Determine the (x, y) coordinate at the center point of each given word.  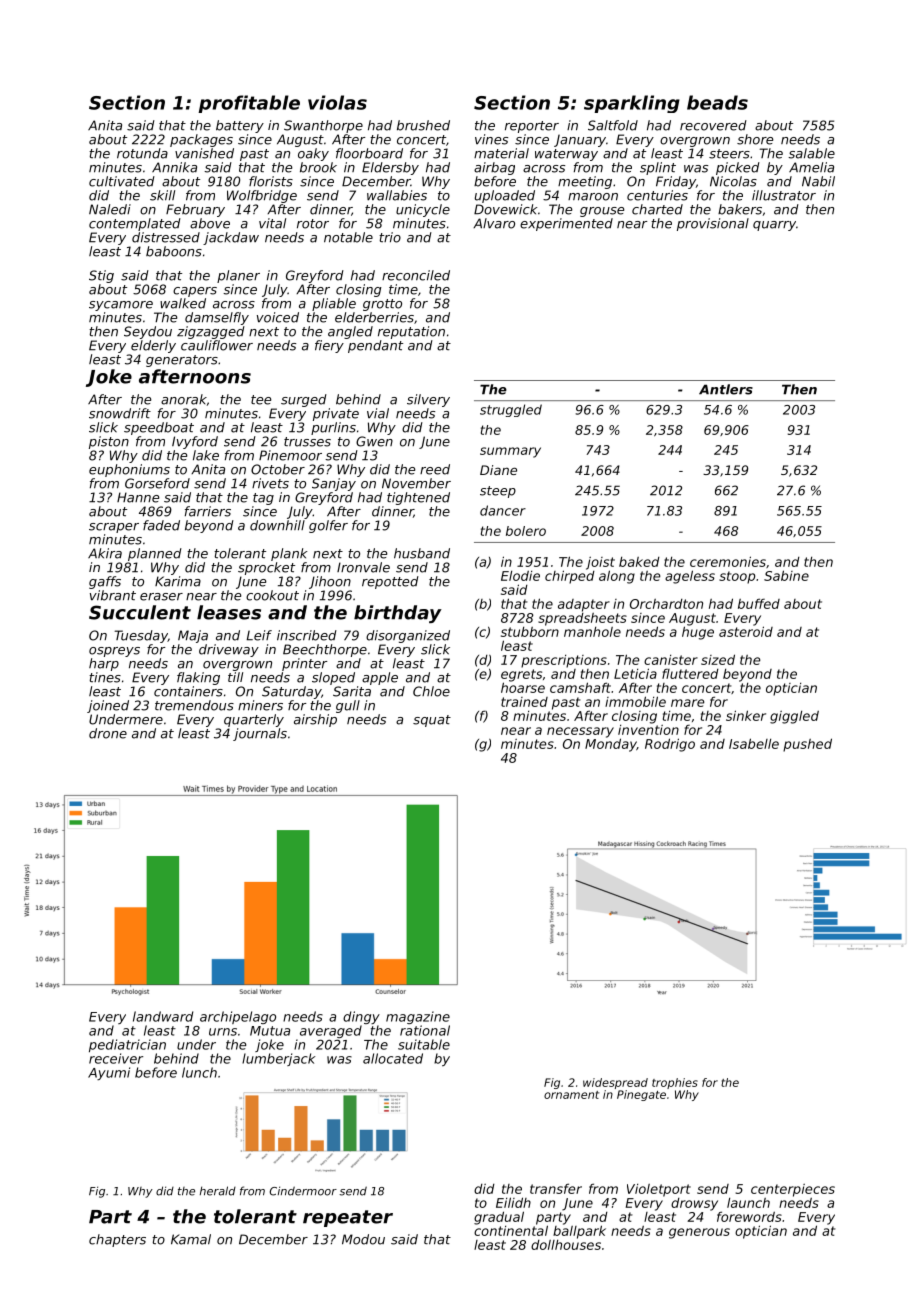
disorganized (408, 636)
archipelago (238, 1017)
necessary (580, 732)
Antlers (726, 389)
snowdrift (120, 413)
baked (639, 562)
